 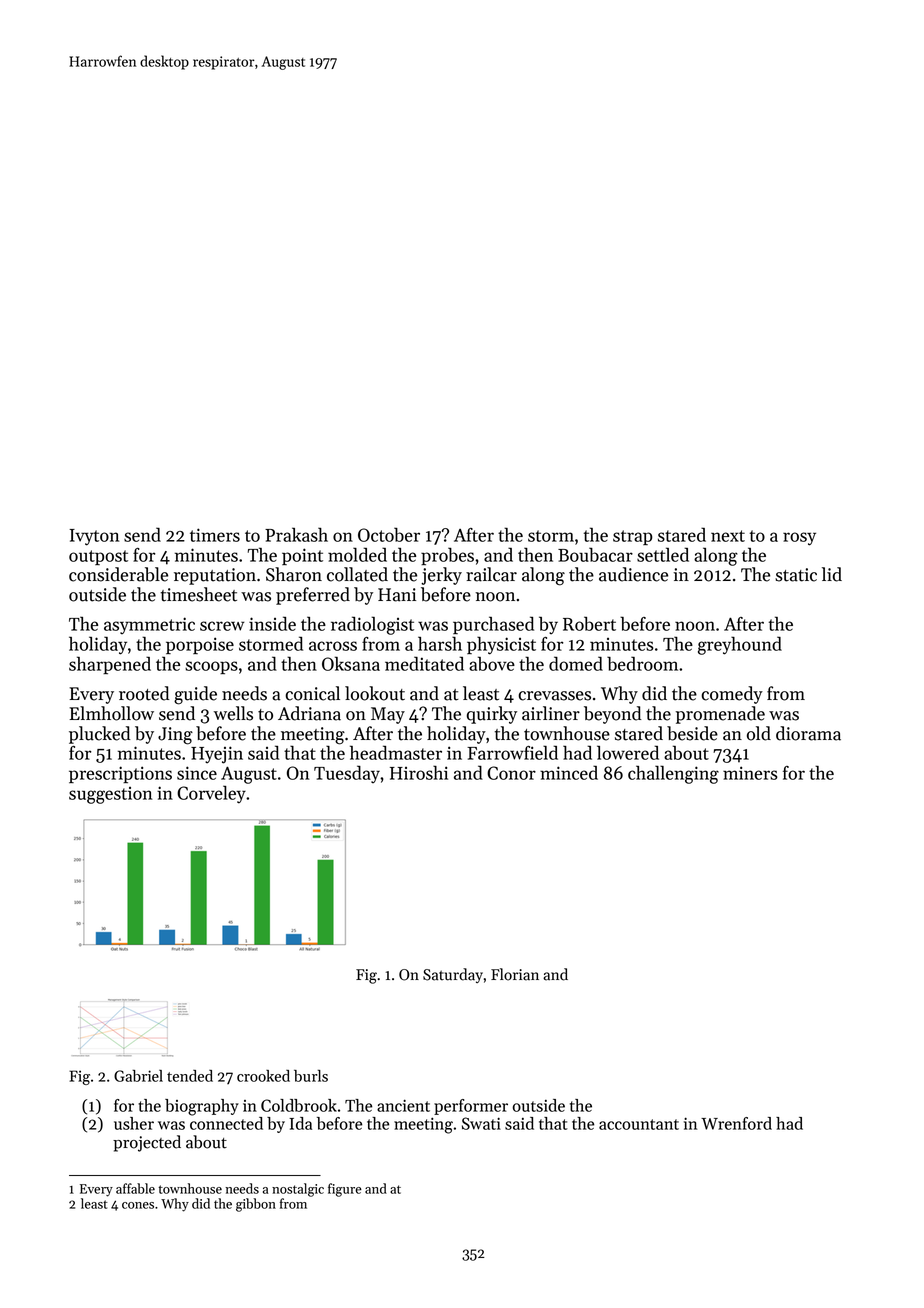 I want to click on rosy, so click(x=799, y=539).
